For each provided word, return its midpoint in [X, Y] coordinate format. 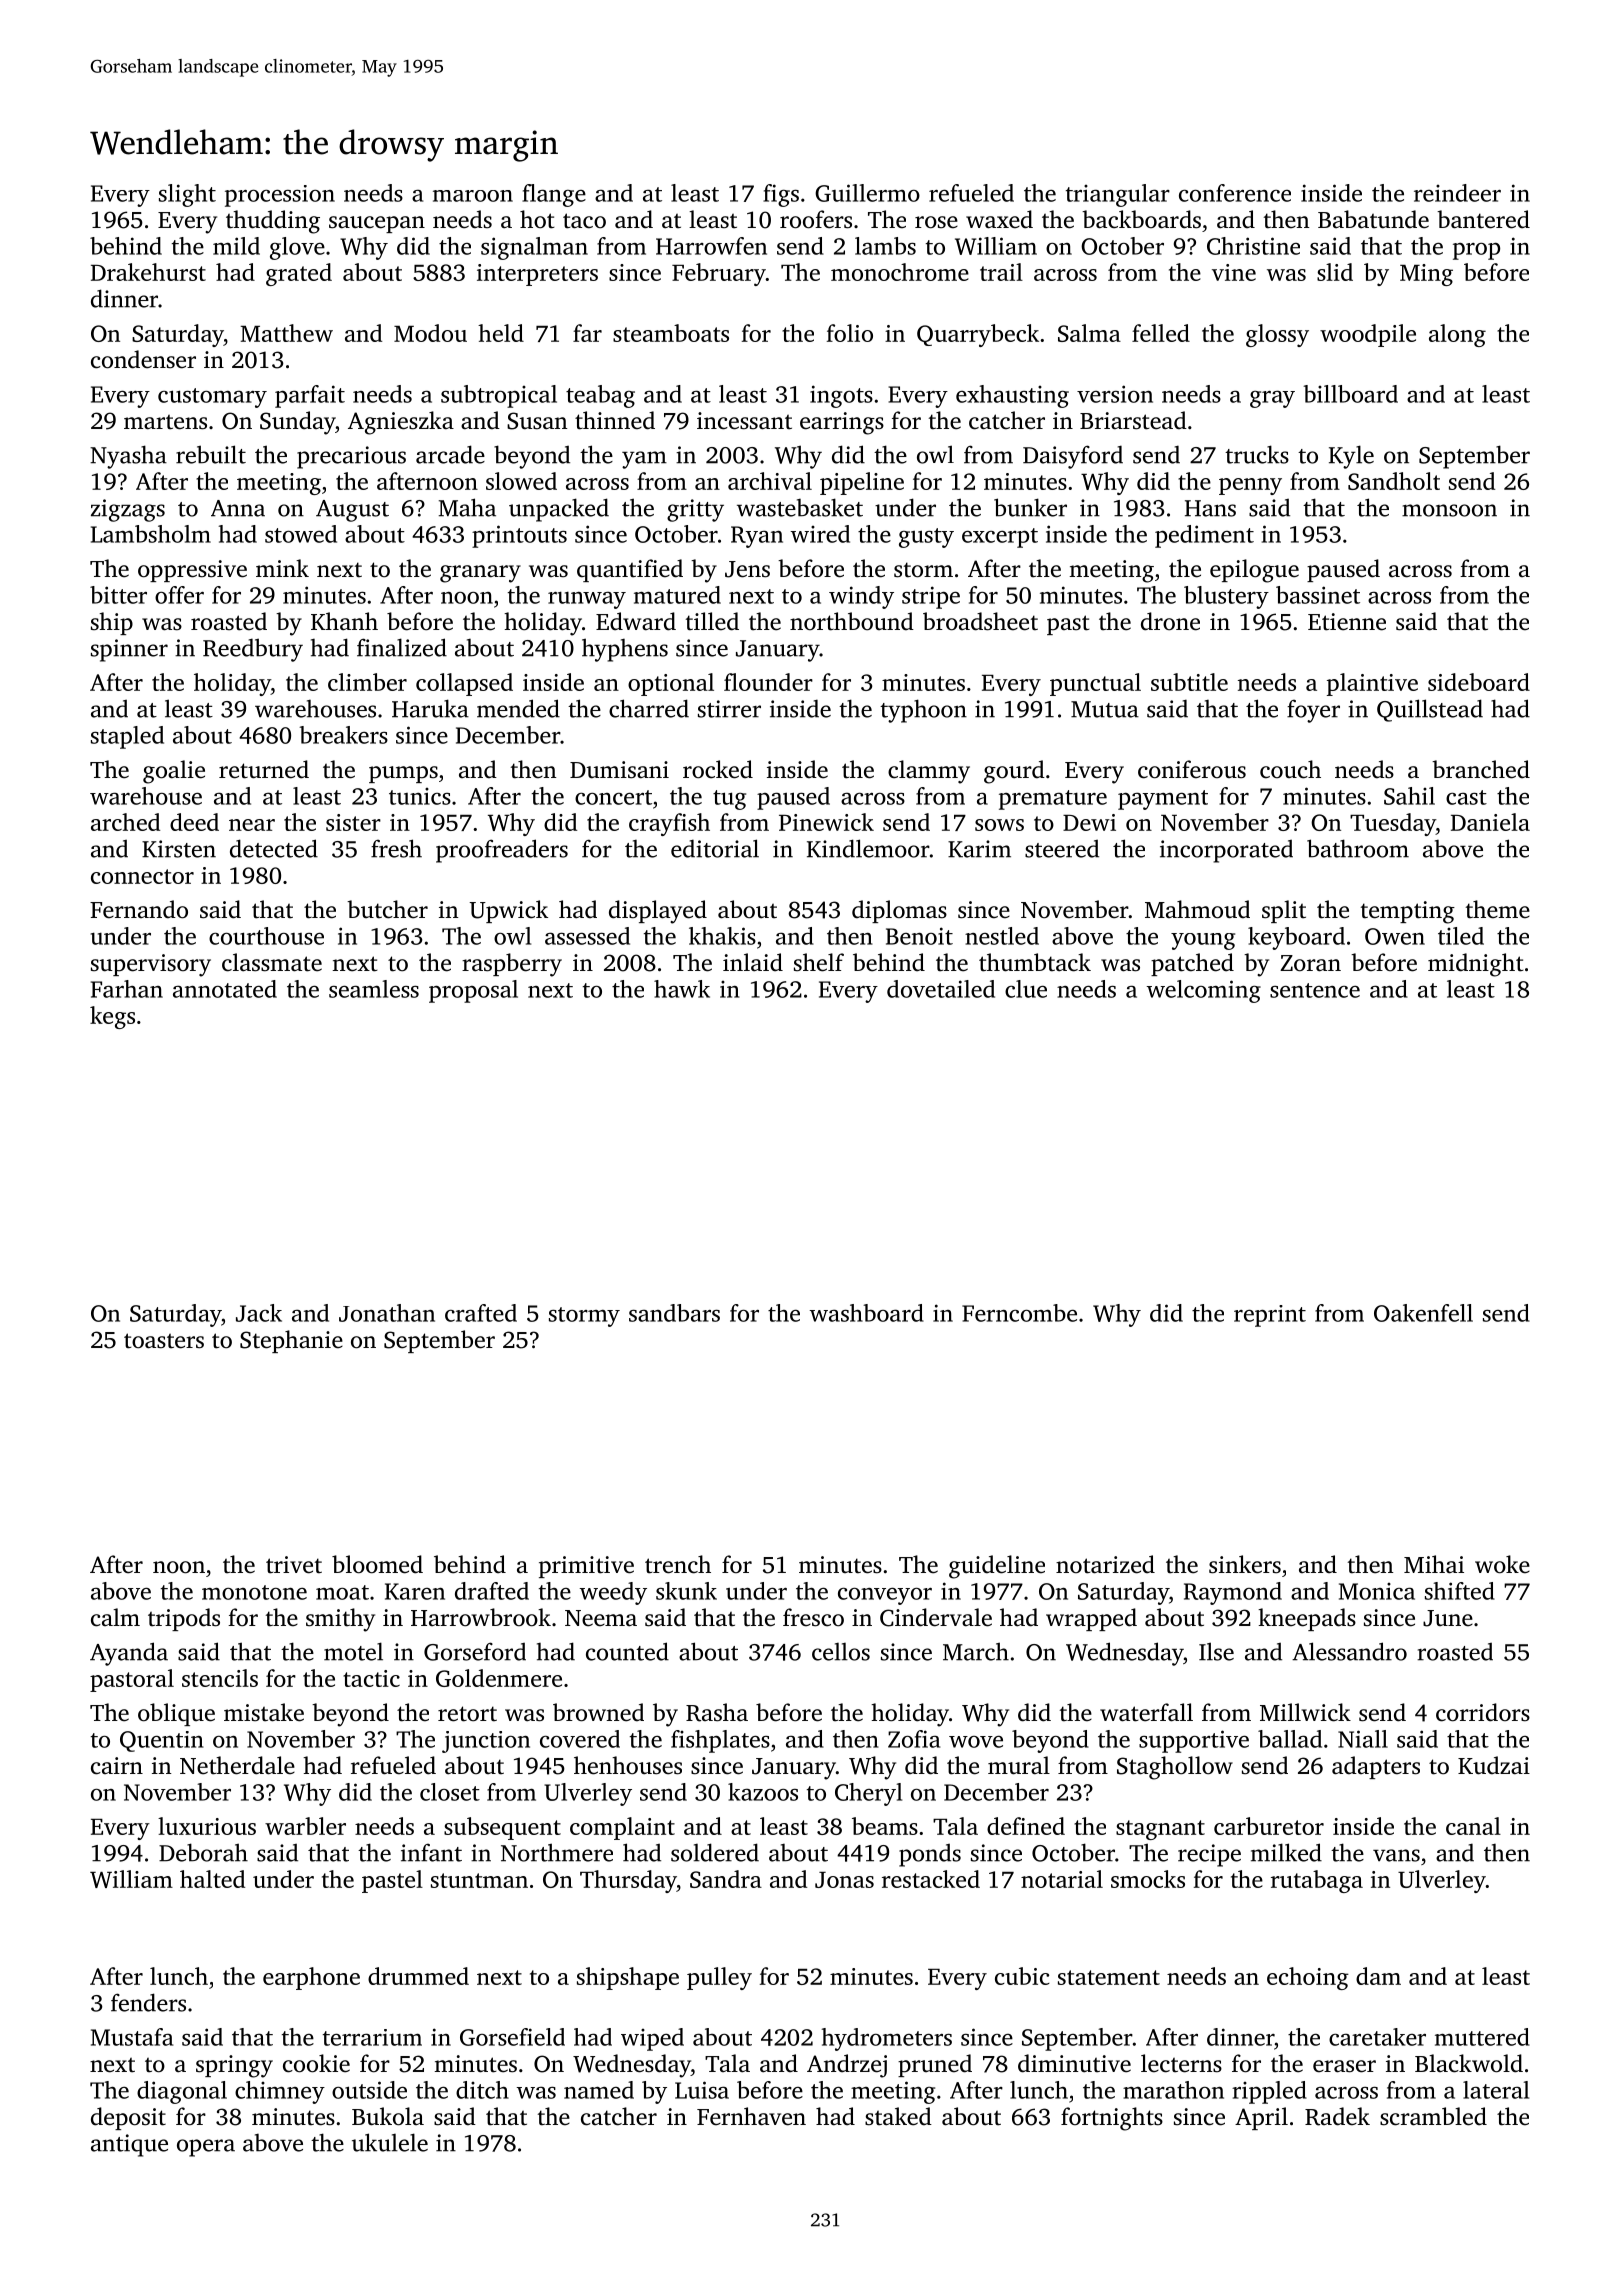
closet [450, 1792]
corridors [1483, 1712]
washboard [866, 1313]
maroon [473, 196]
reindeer [1457, 193]
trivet [294, 1565]
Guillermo [867, 193]
